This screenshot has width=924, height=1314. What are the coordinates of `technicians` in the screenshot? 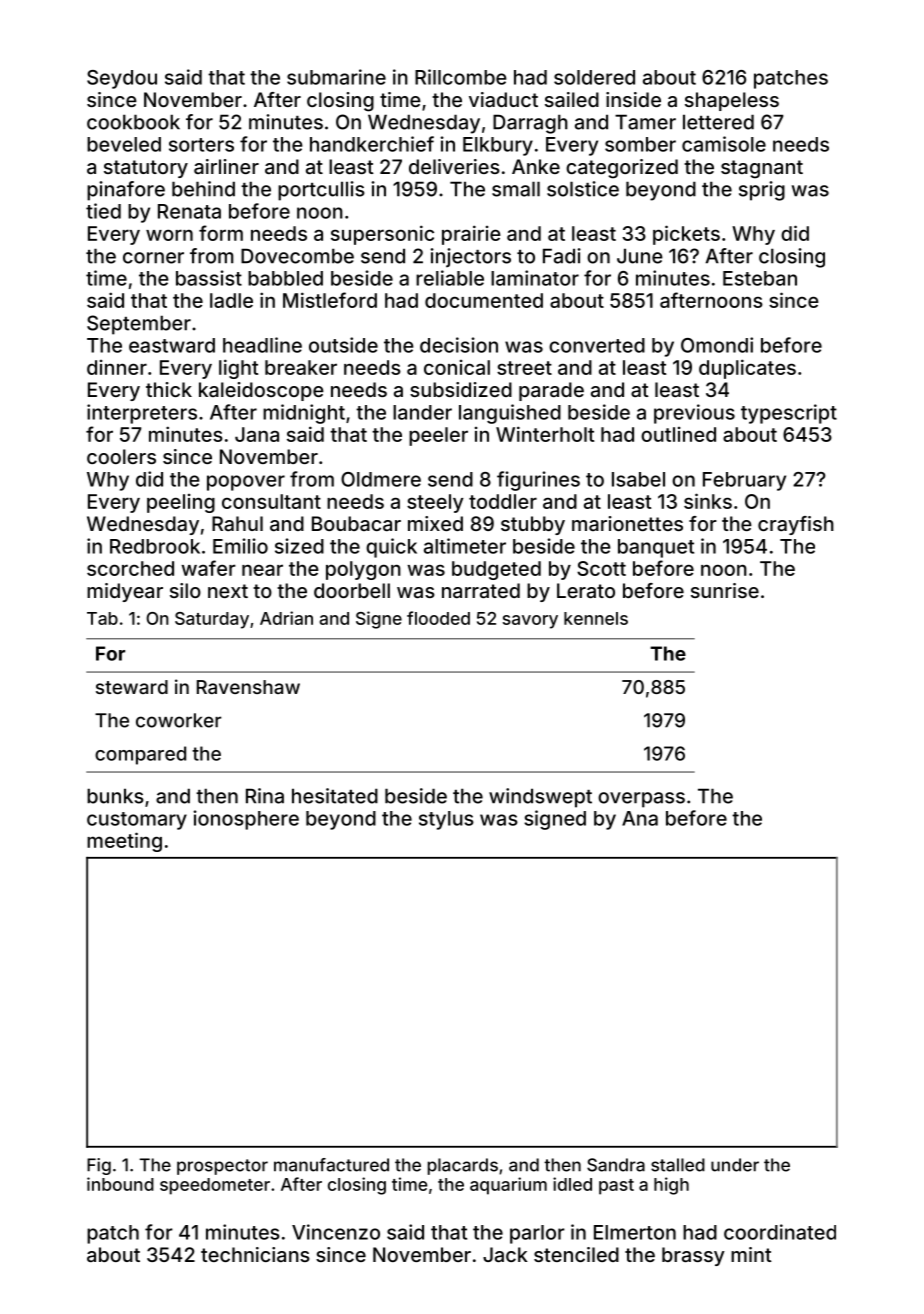 It's located at (255, 1254).
